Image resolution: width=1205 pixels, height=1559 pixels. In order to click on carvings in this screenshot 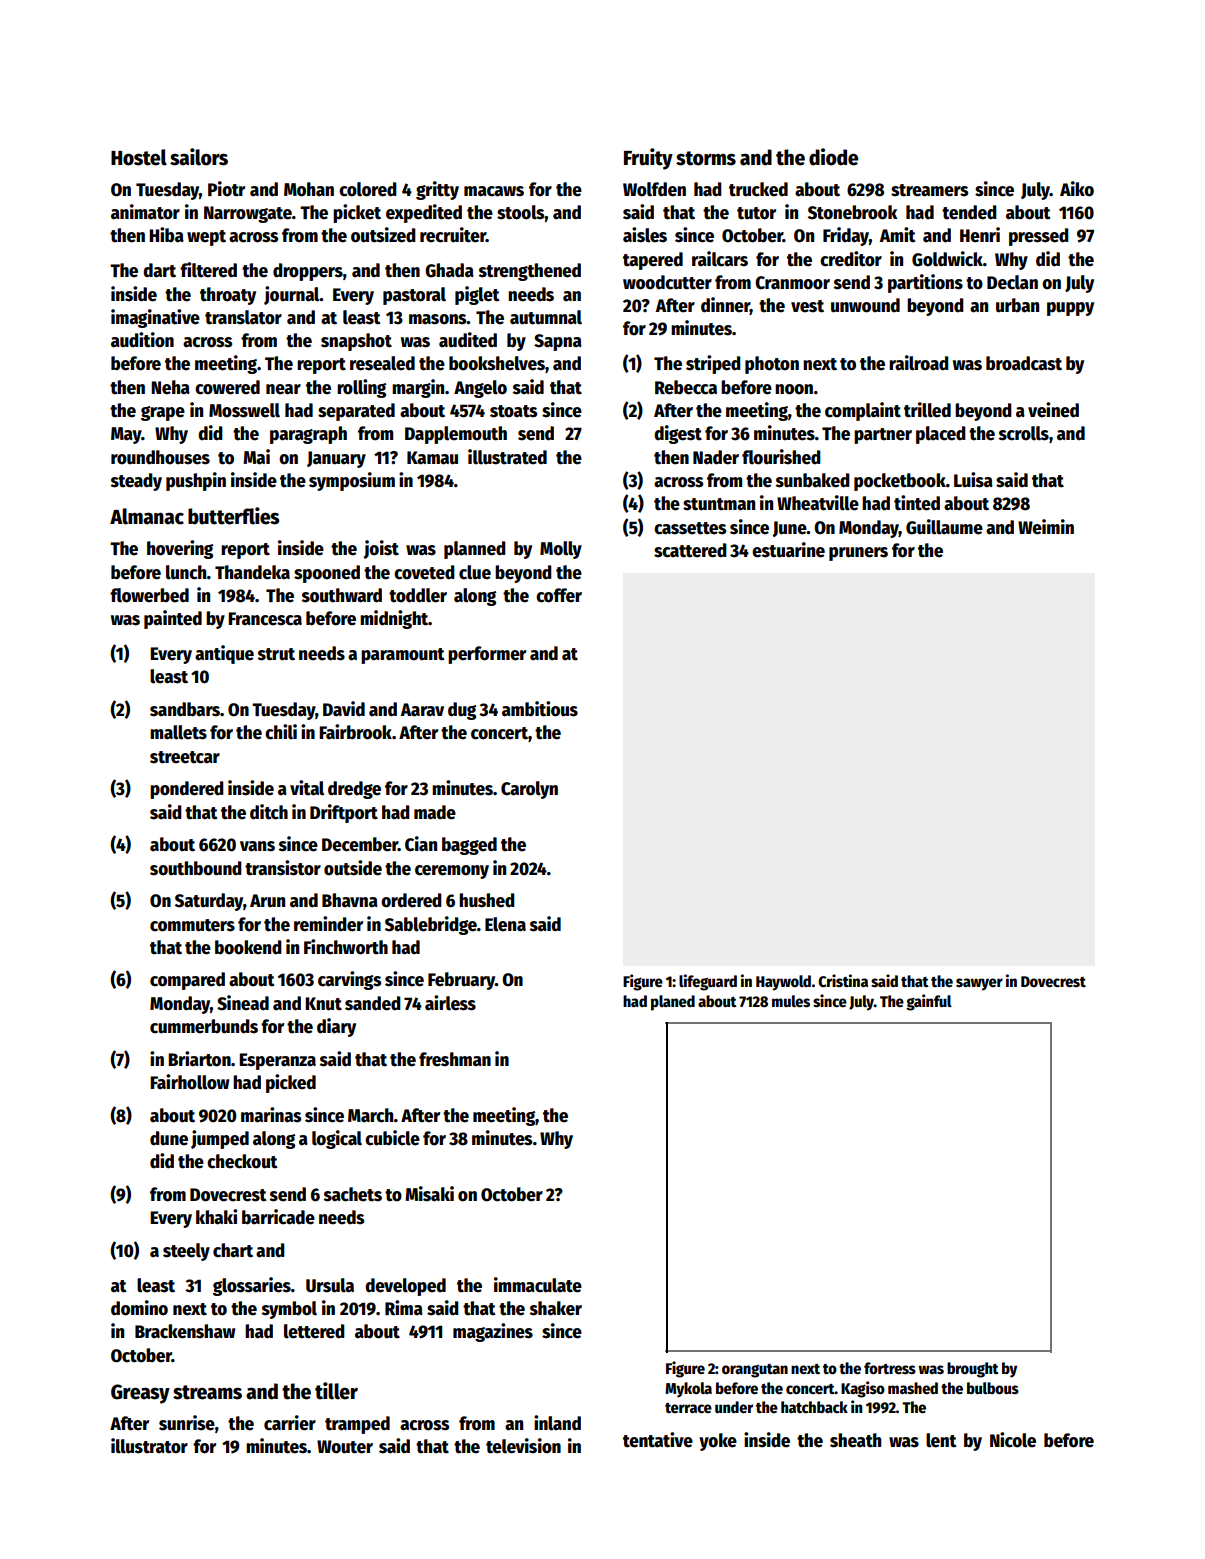, I will do `click(349, 980)`.
